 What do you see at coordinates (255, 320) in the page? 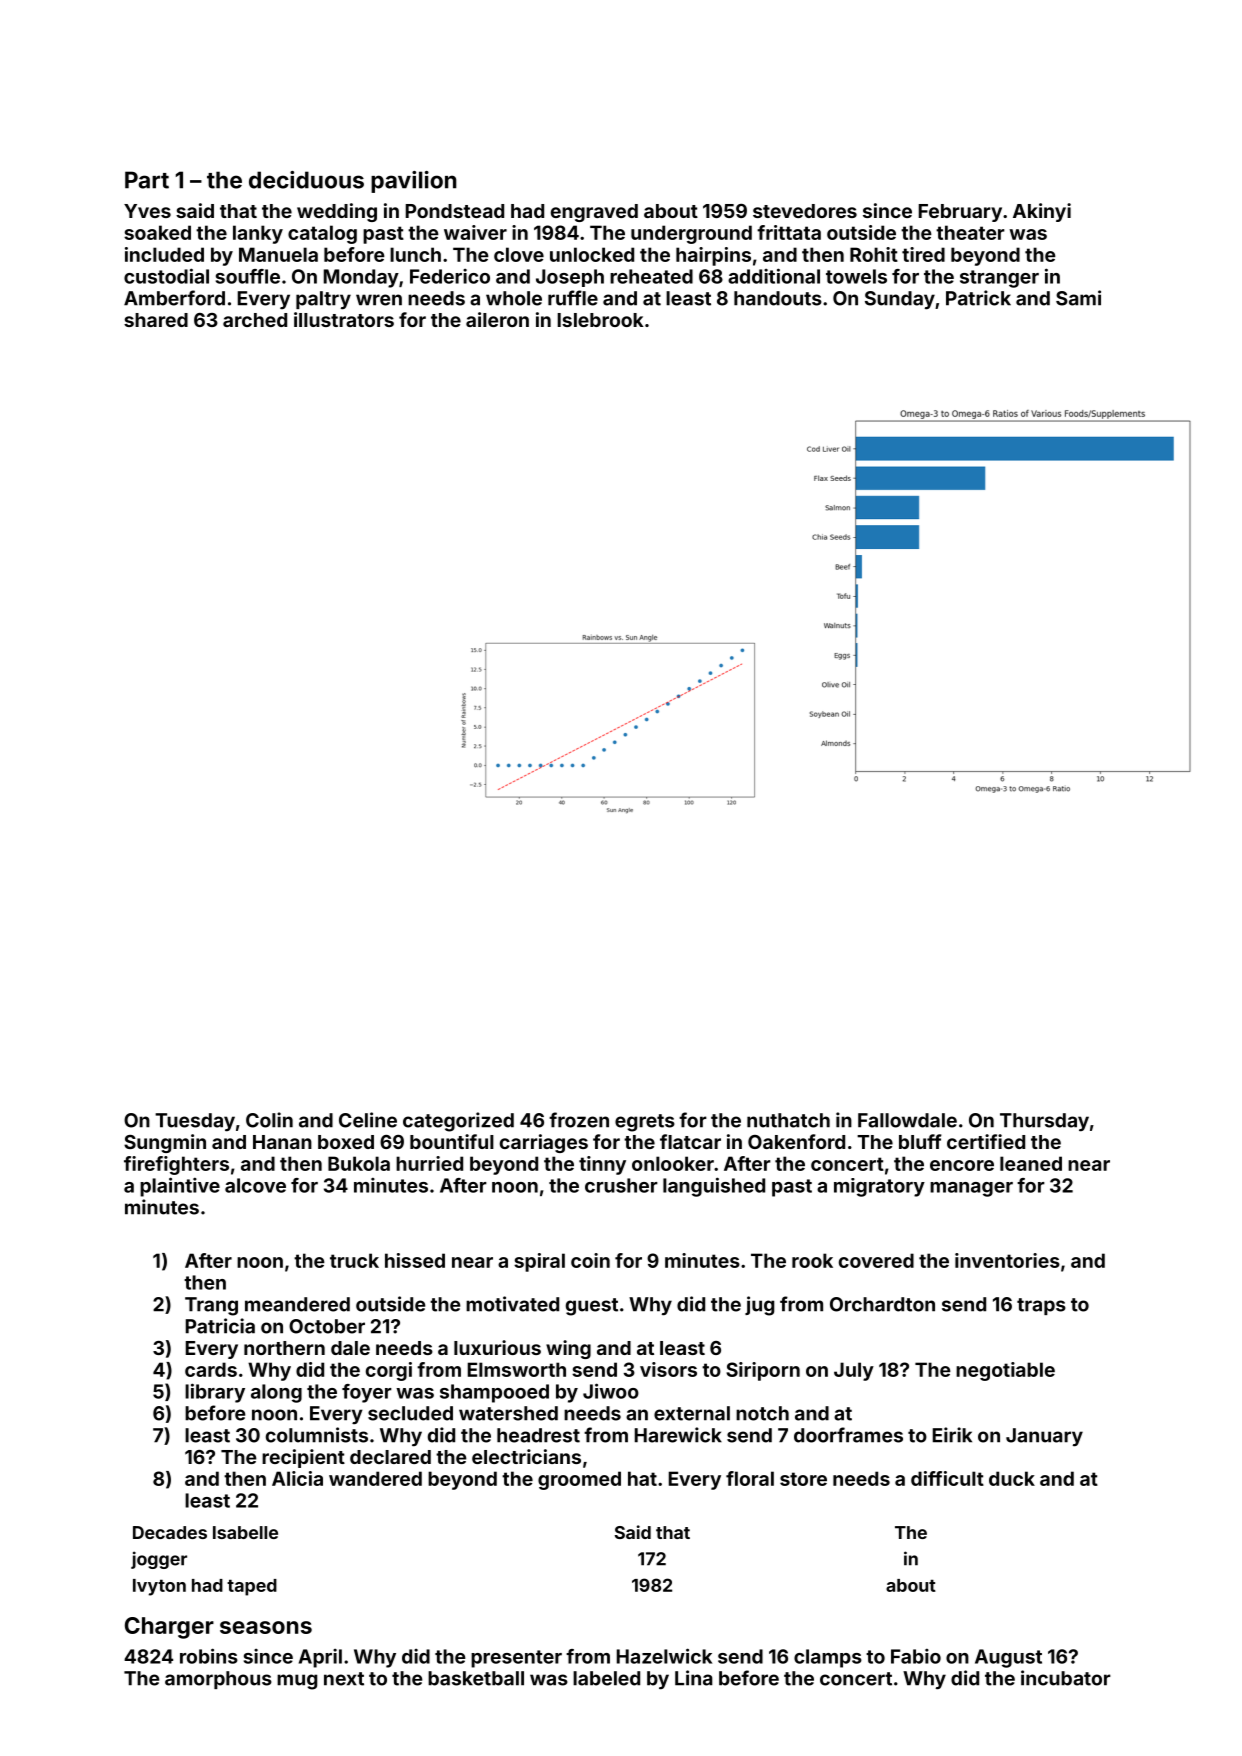
I see `arched` at bounding box center [255, 320].
